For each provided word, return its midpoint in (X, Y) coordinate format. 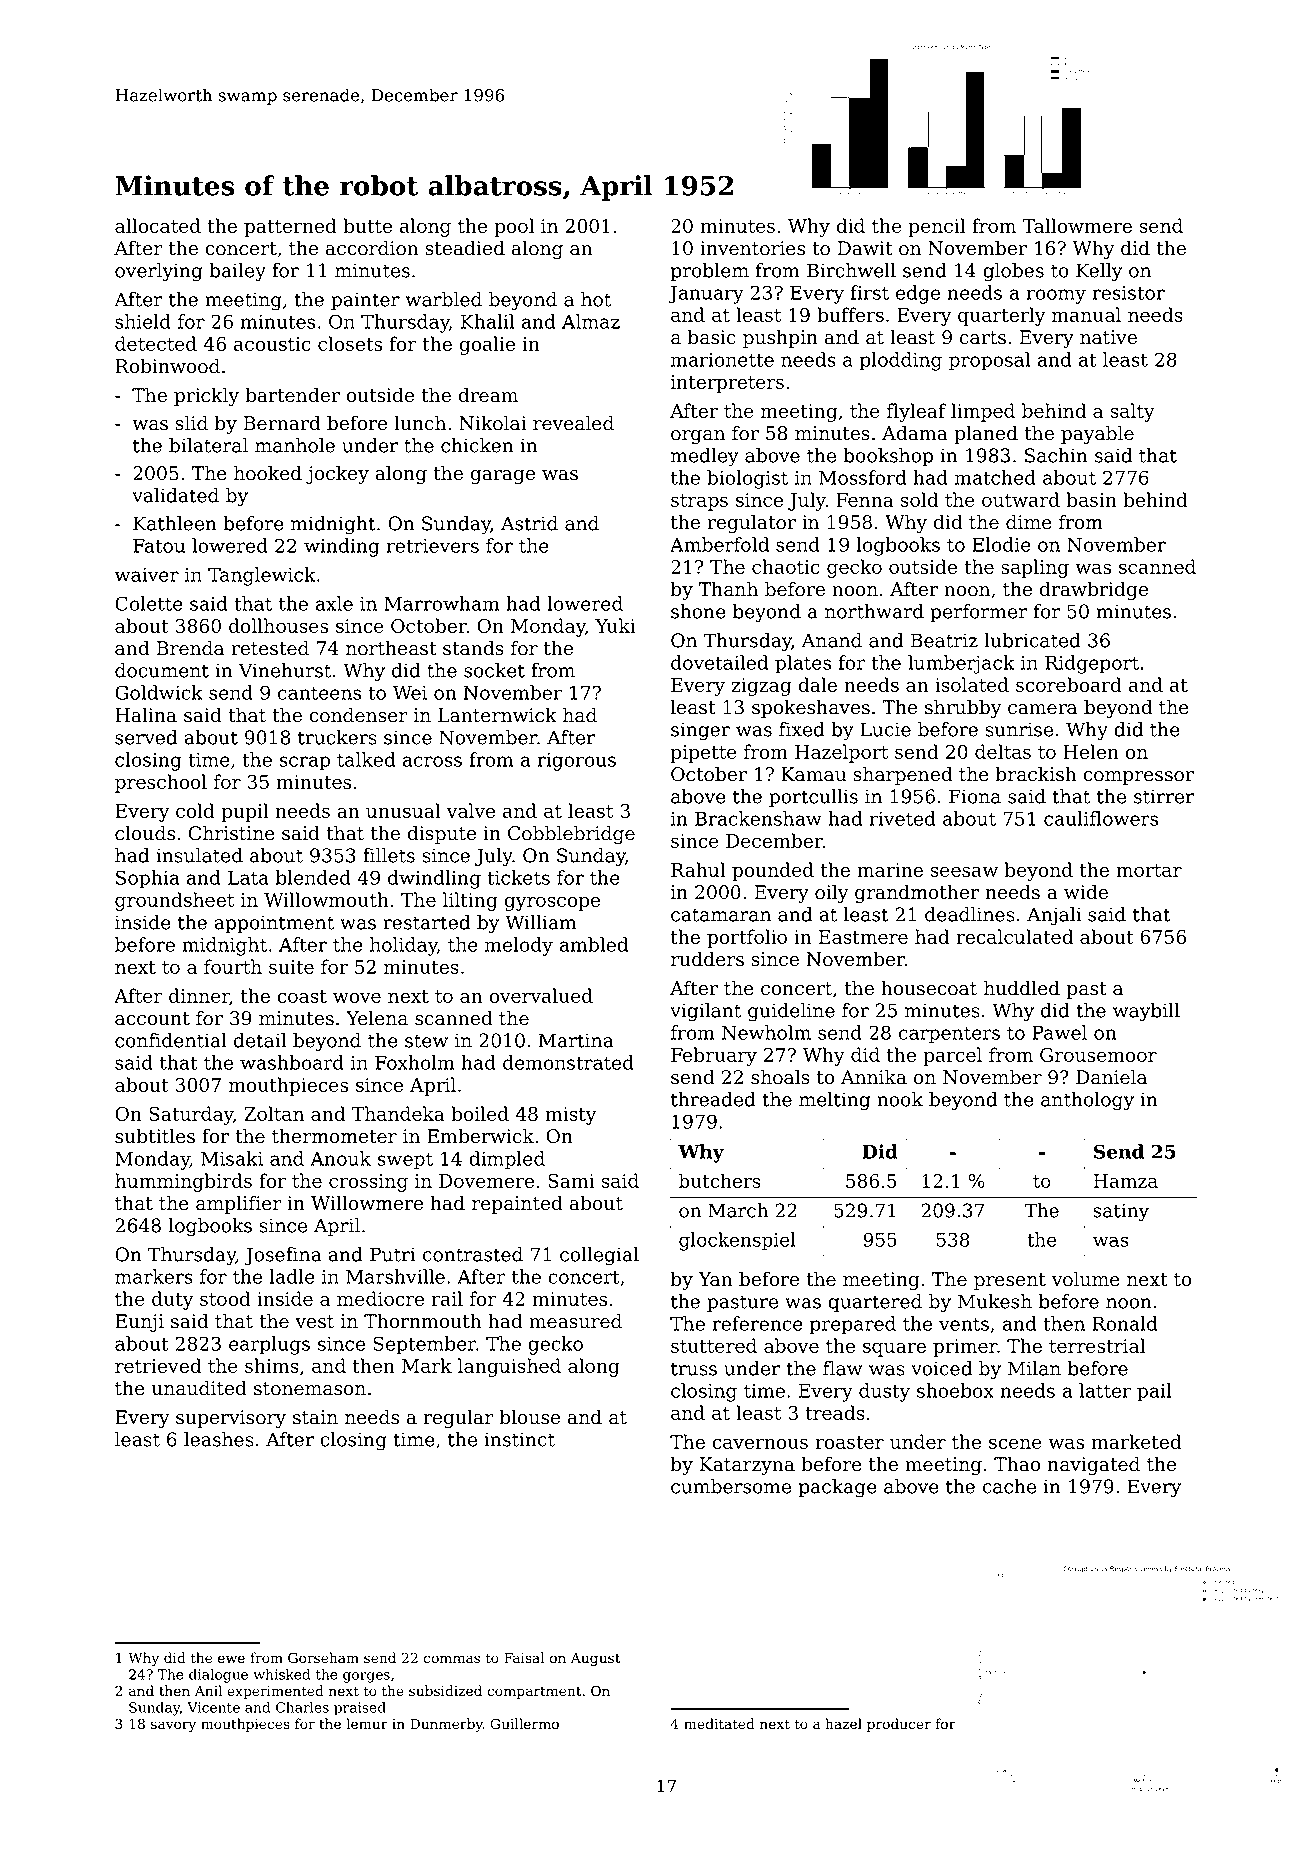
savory (173, 1726)
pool (514, 227)
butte (367, 225)
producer (899, 1725)
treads (835, 1412)
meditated (719, 1724)
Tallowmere (1077, 225)
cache (1009, 1486)
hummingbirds (183, 1182)
